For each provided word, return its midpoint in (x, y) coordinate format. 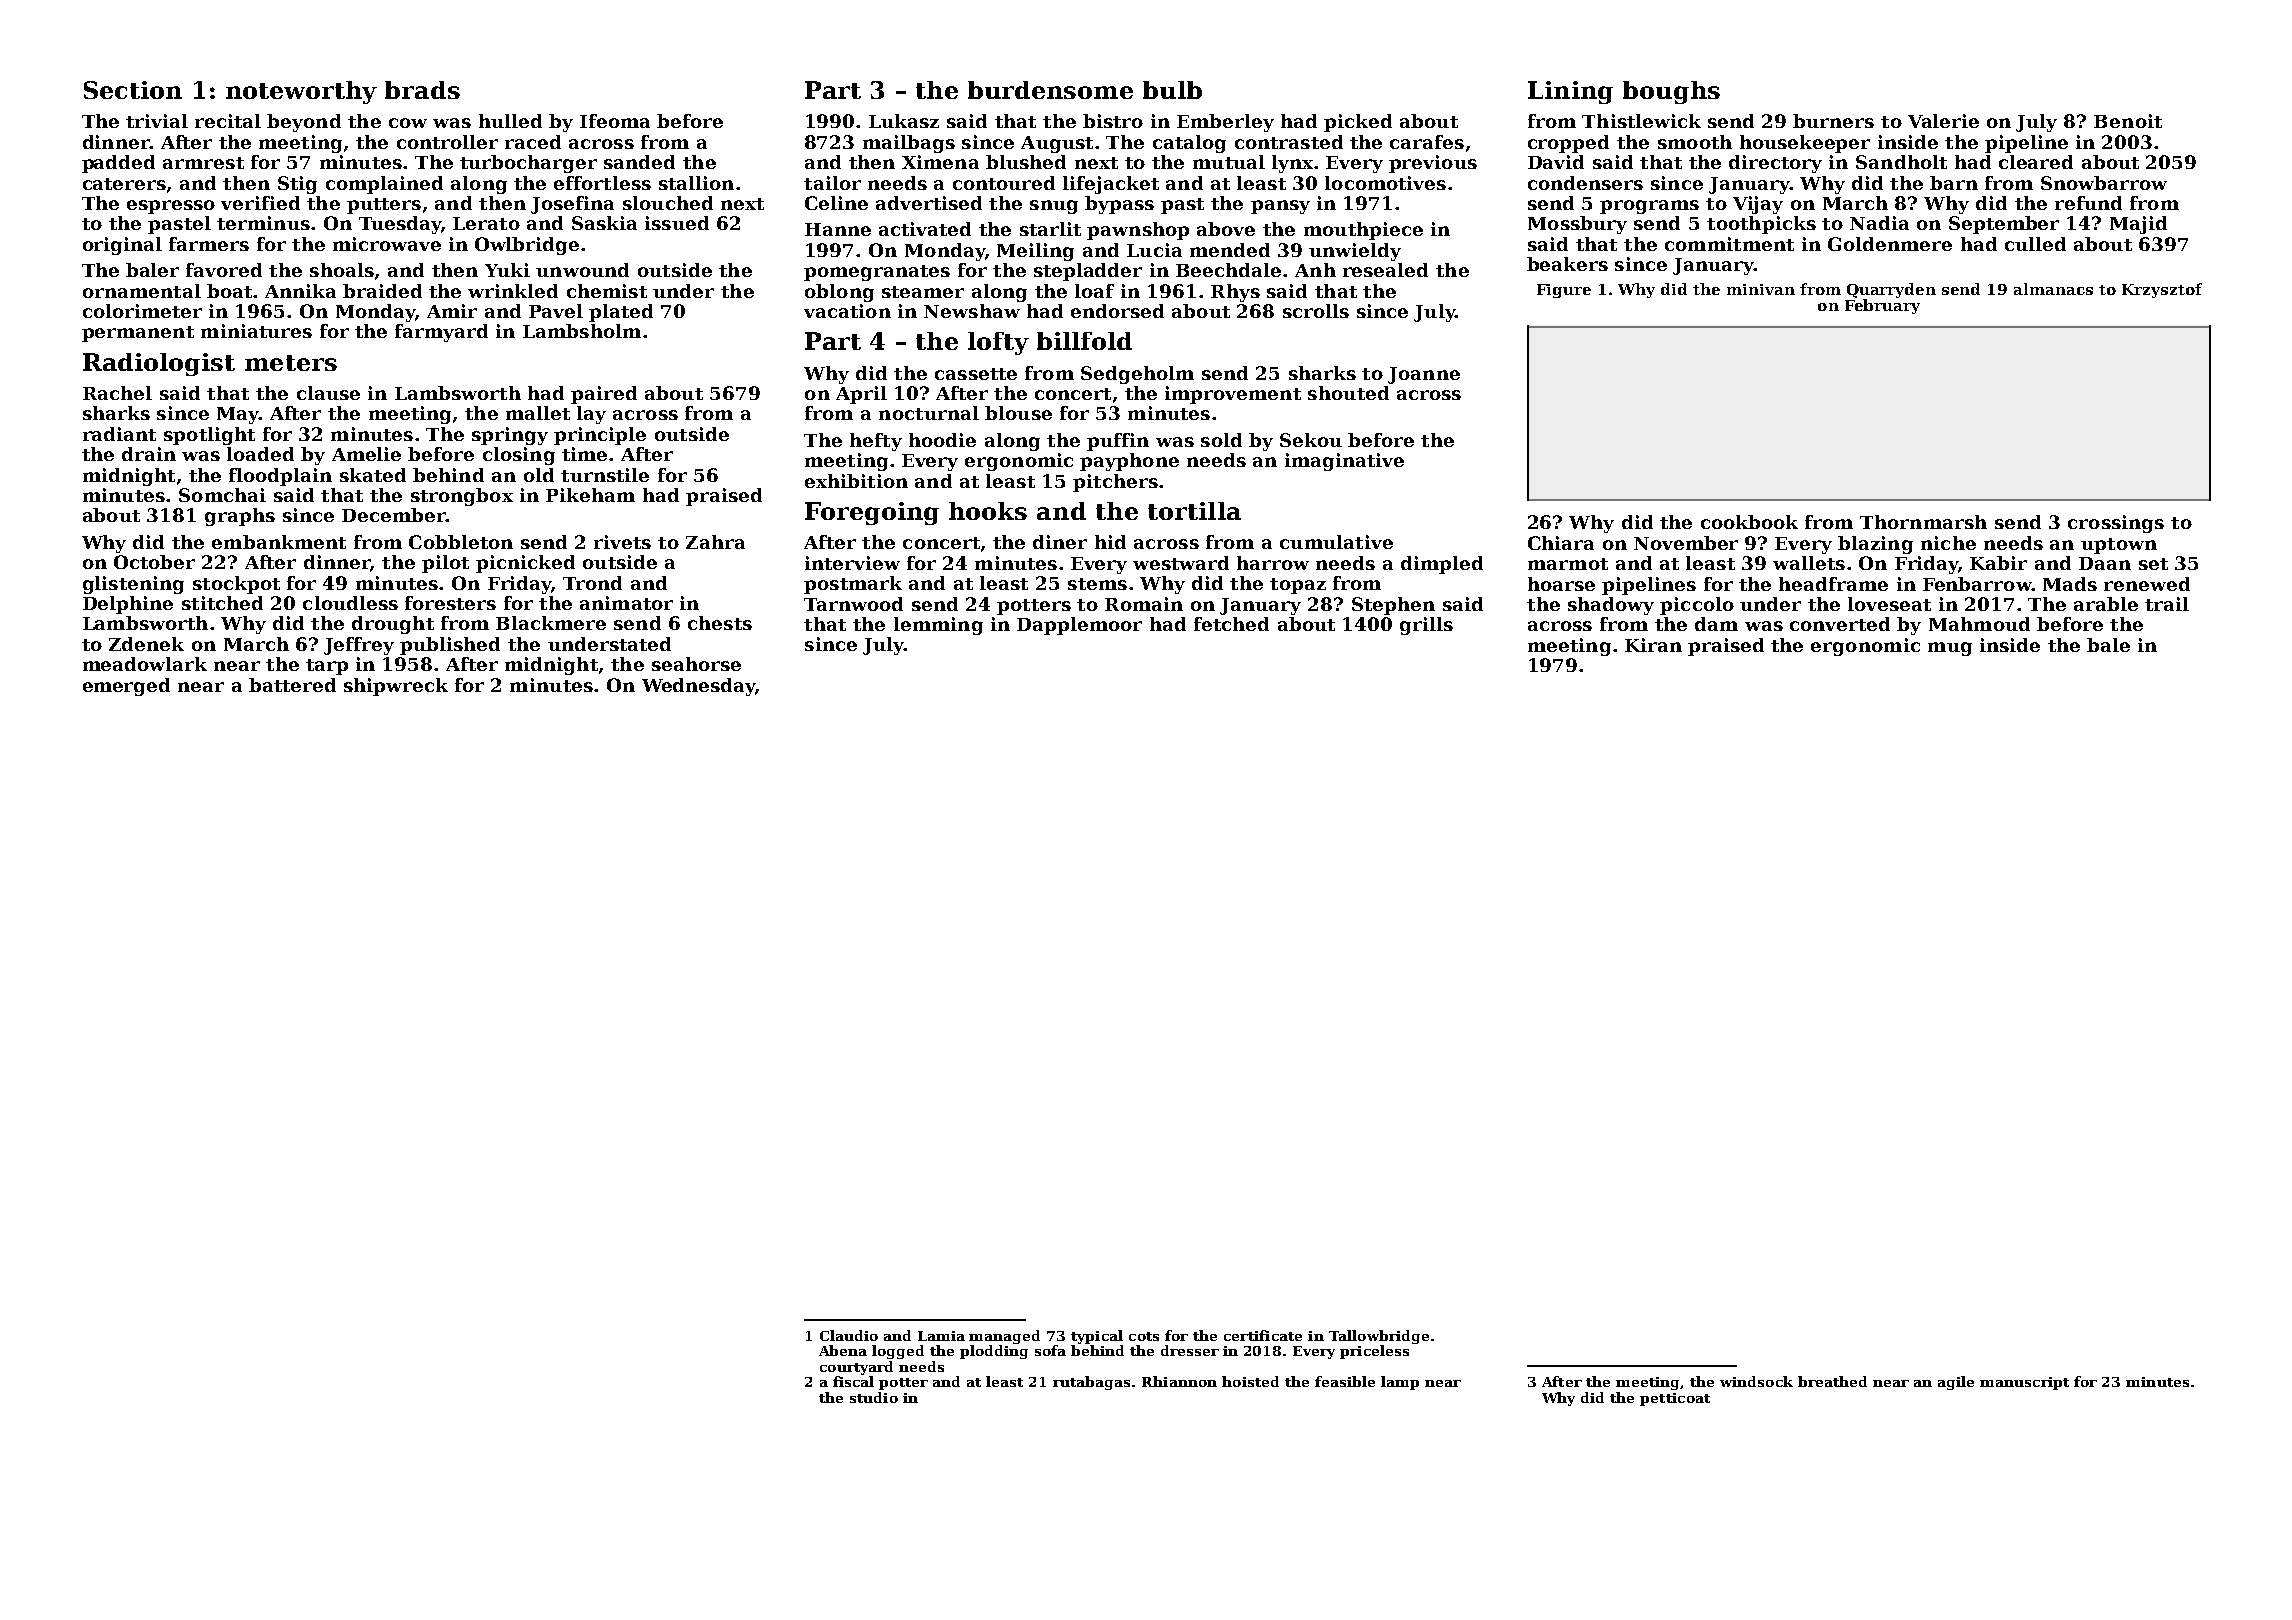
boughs (1671, 92)
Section (133, 90)
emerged (126, 687)
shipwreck (396, 687)
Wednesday (699, 687)
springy (510, 436)
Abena (843, 1350)
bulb (1172, 90)
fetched (1231, 624)
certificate (1263, 1335)
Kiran (1653, 645)
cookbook (1749, 522)
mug (1950, 649)
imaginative (1344, 462)
